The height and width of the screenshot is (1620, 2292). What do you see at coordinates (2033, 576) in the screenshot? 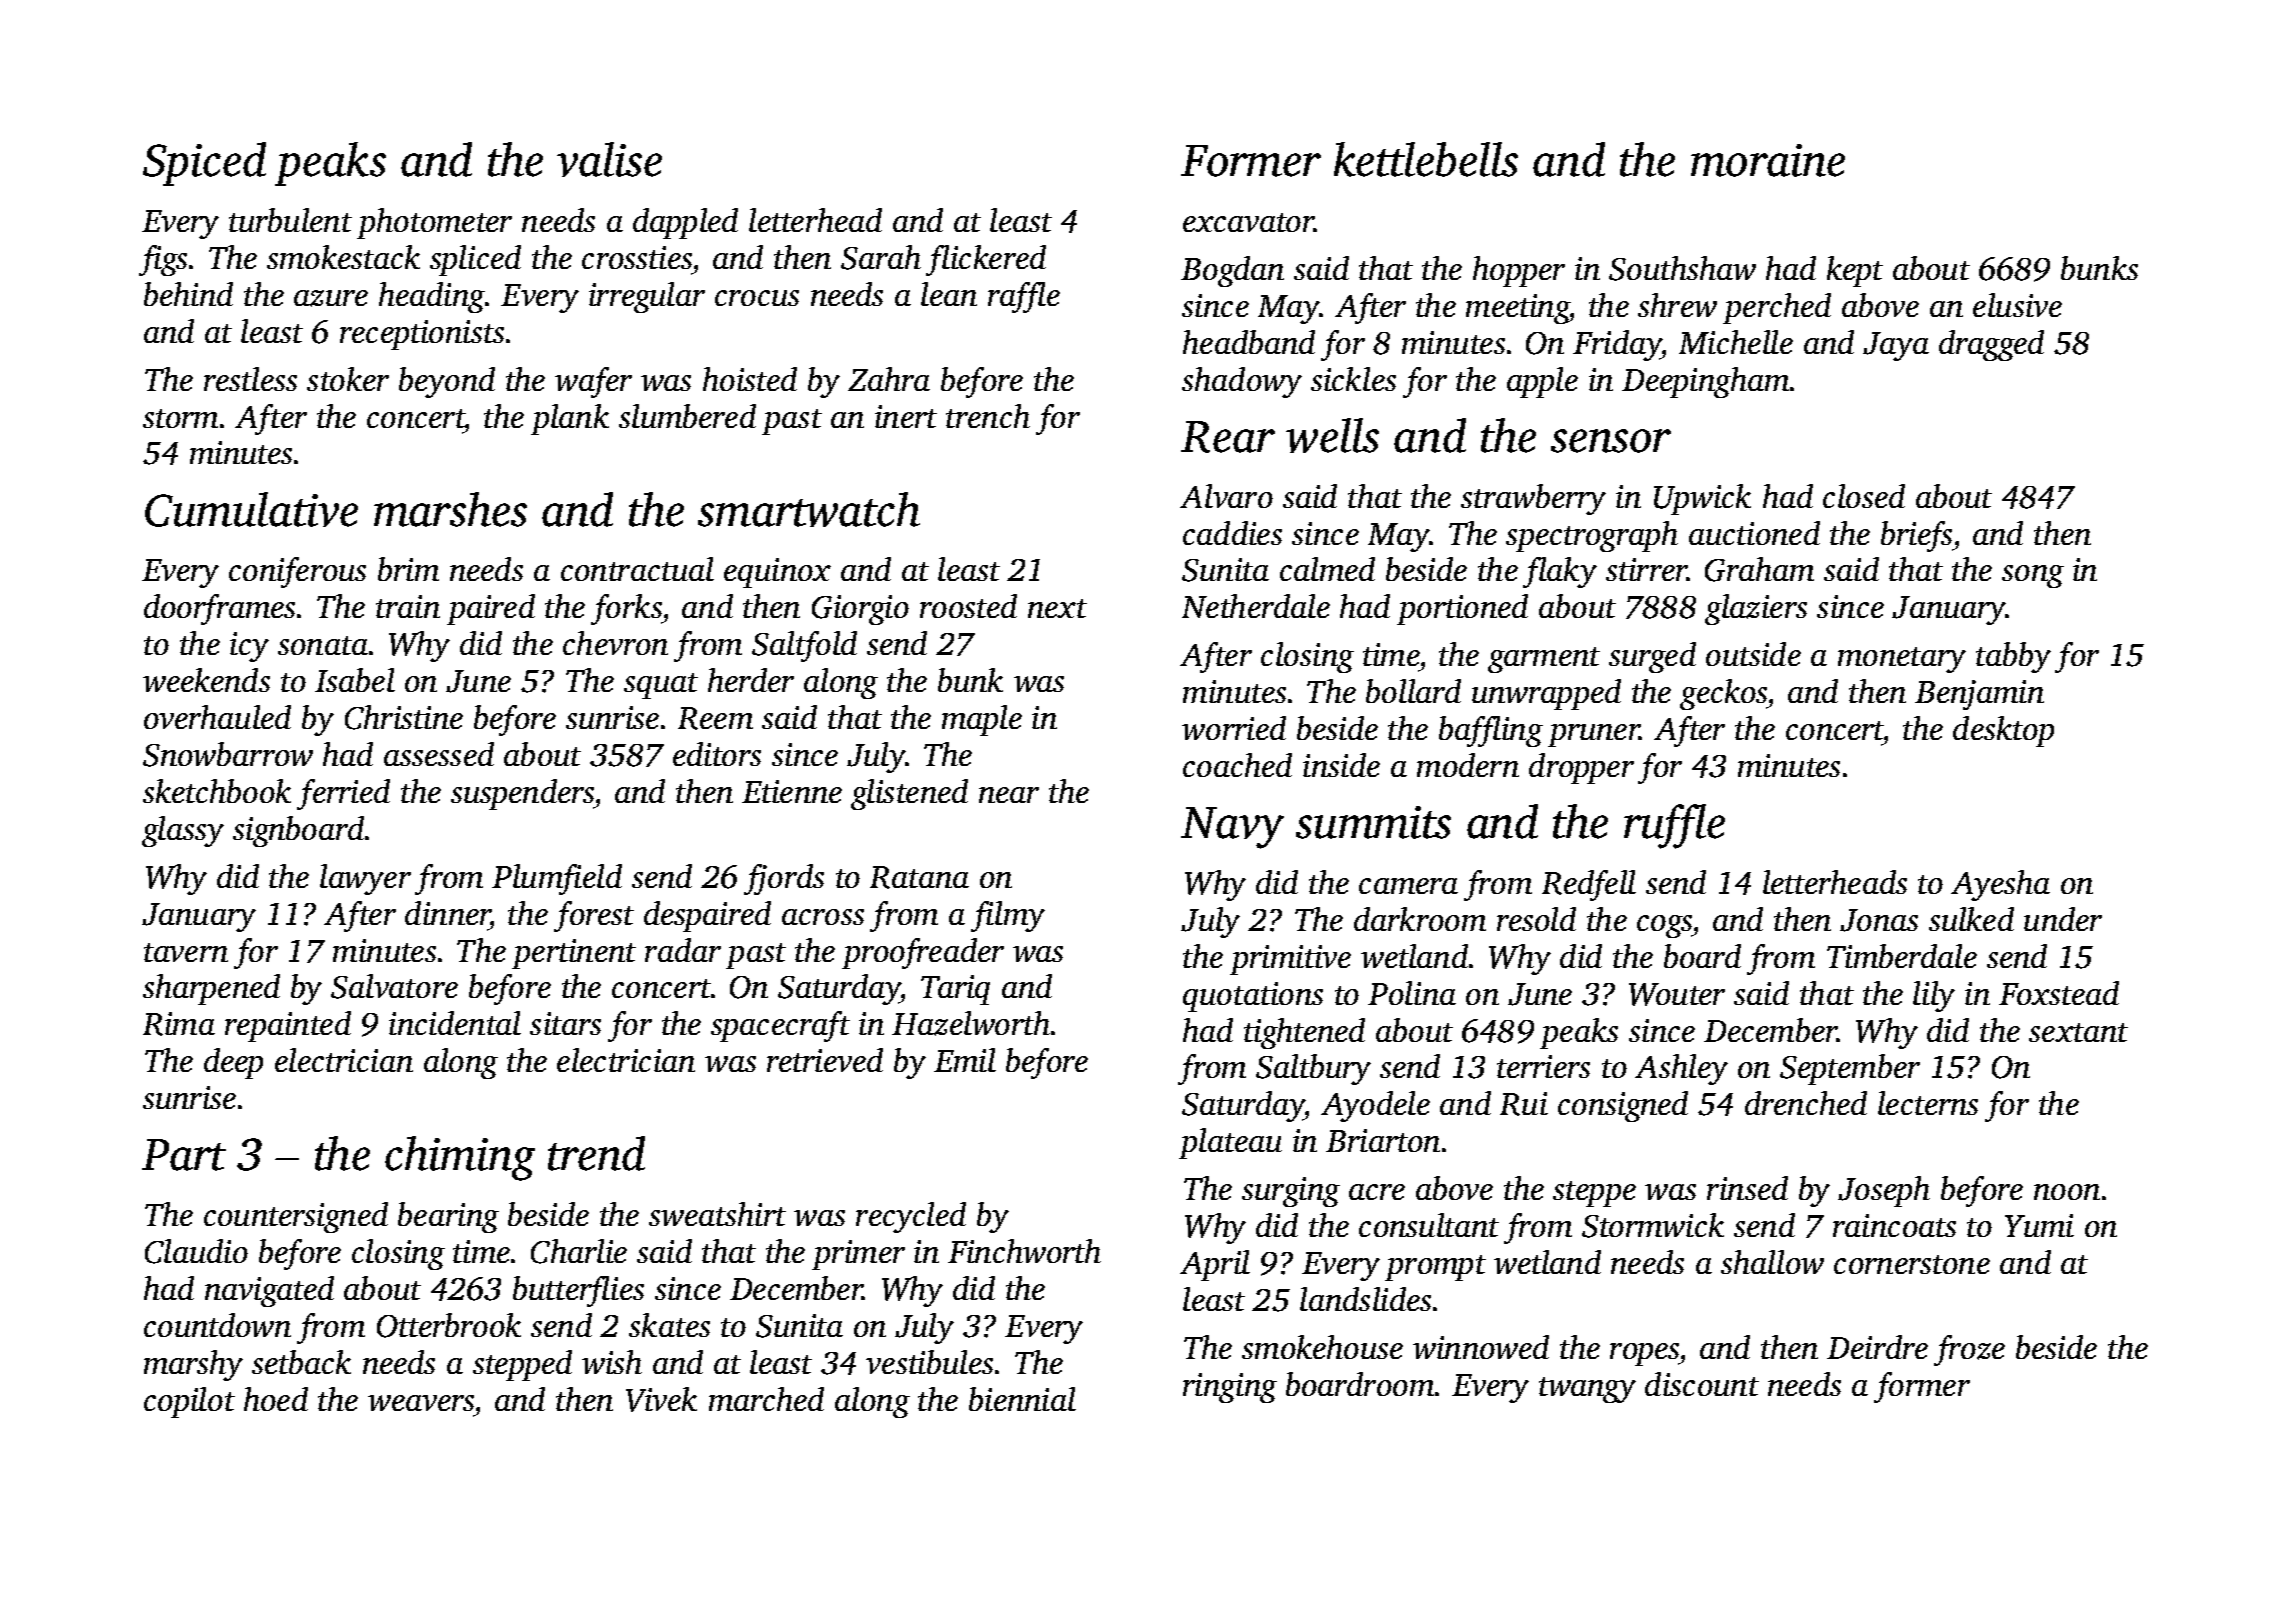
I see `song` at bounding box center [2033, 576].
